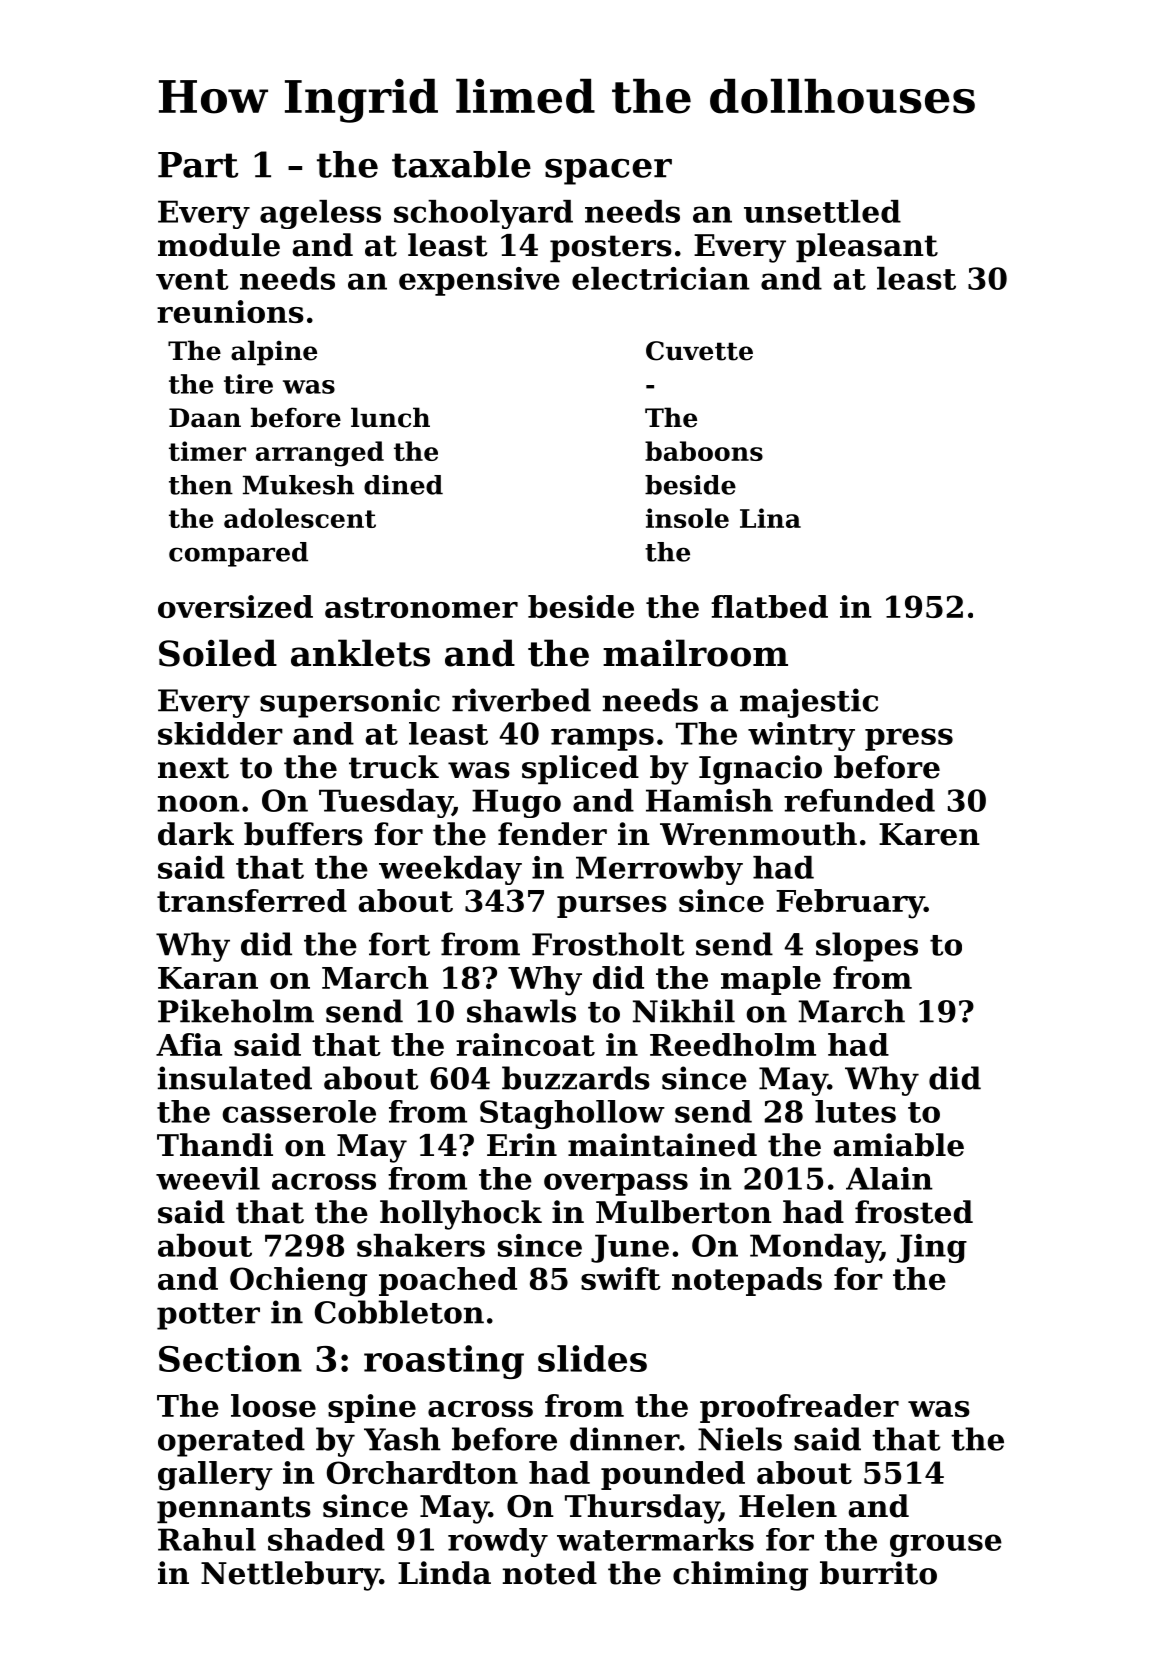 The height and width of the screenshot is (1654, 1165). Describe the element at coordinates (290, 1576) in the screenshot. I see `Nettlebury` at that location.
